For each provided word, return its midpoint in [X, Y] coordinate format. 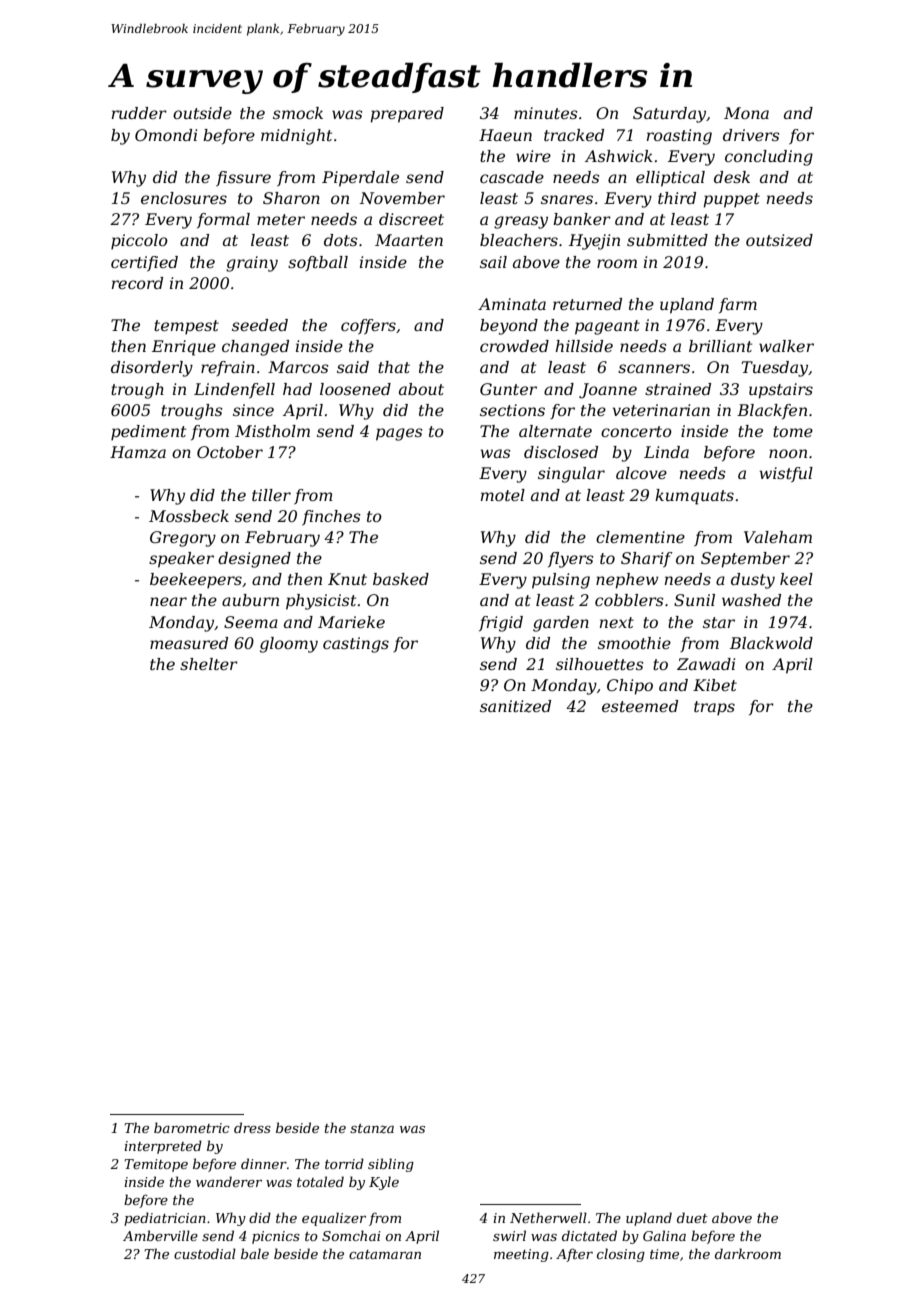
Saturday [669, 115]
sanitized [515, 706]
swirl [509, 1235]
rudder [139, 113]
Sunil [694, 600]
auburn [250, 600]
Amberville [160, 1235]
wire [533, 156]
